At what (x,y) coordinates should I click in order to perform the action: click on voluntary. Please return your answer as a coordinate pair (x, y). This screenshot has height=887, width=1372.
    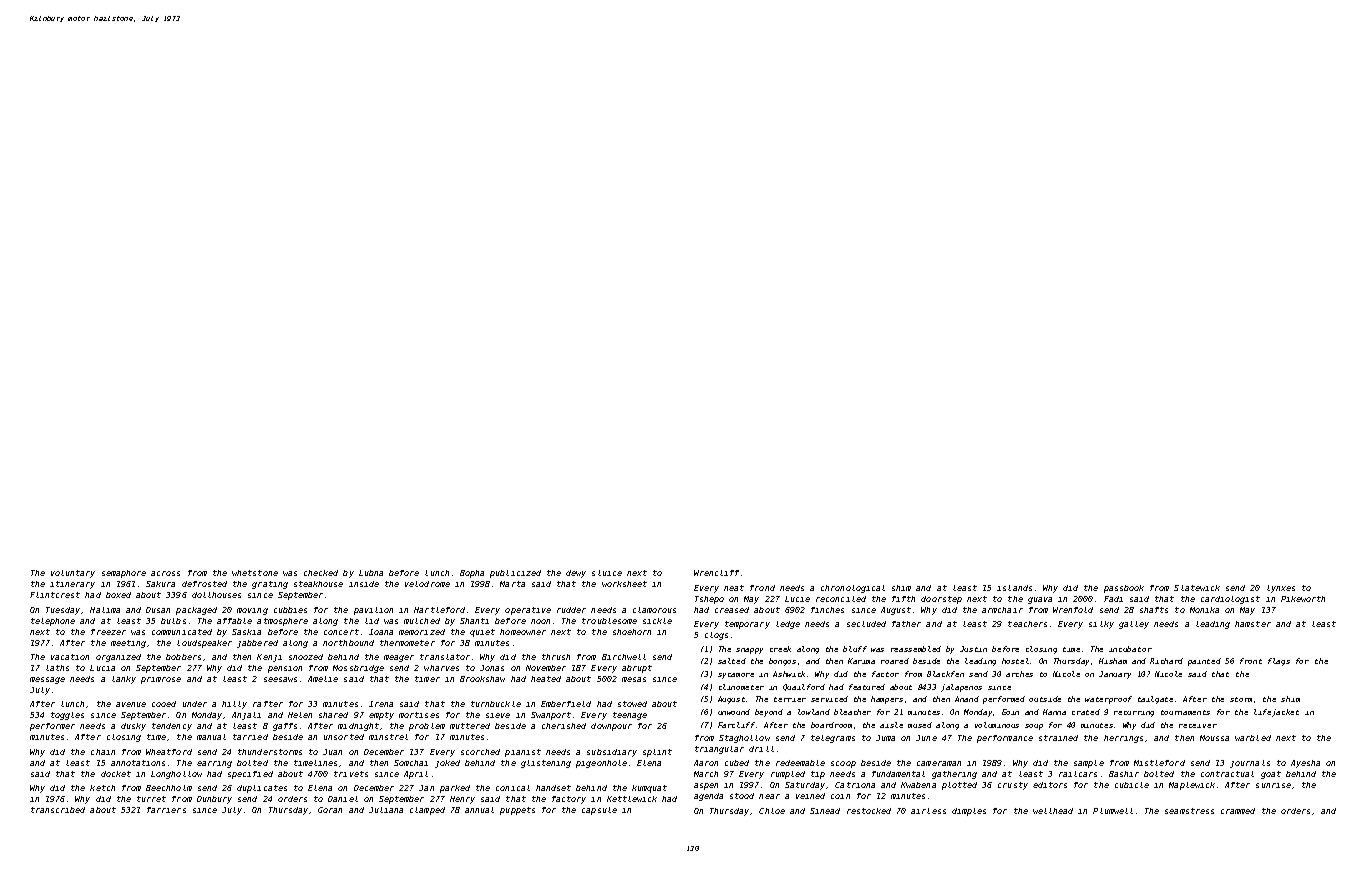
    Looking at the image, I should click on (73, 574).
